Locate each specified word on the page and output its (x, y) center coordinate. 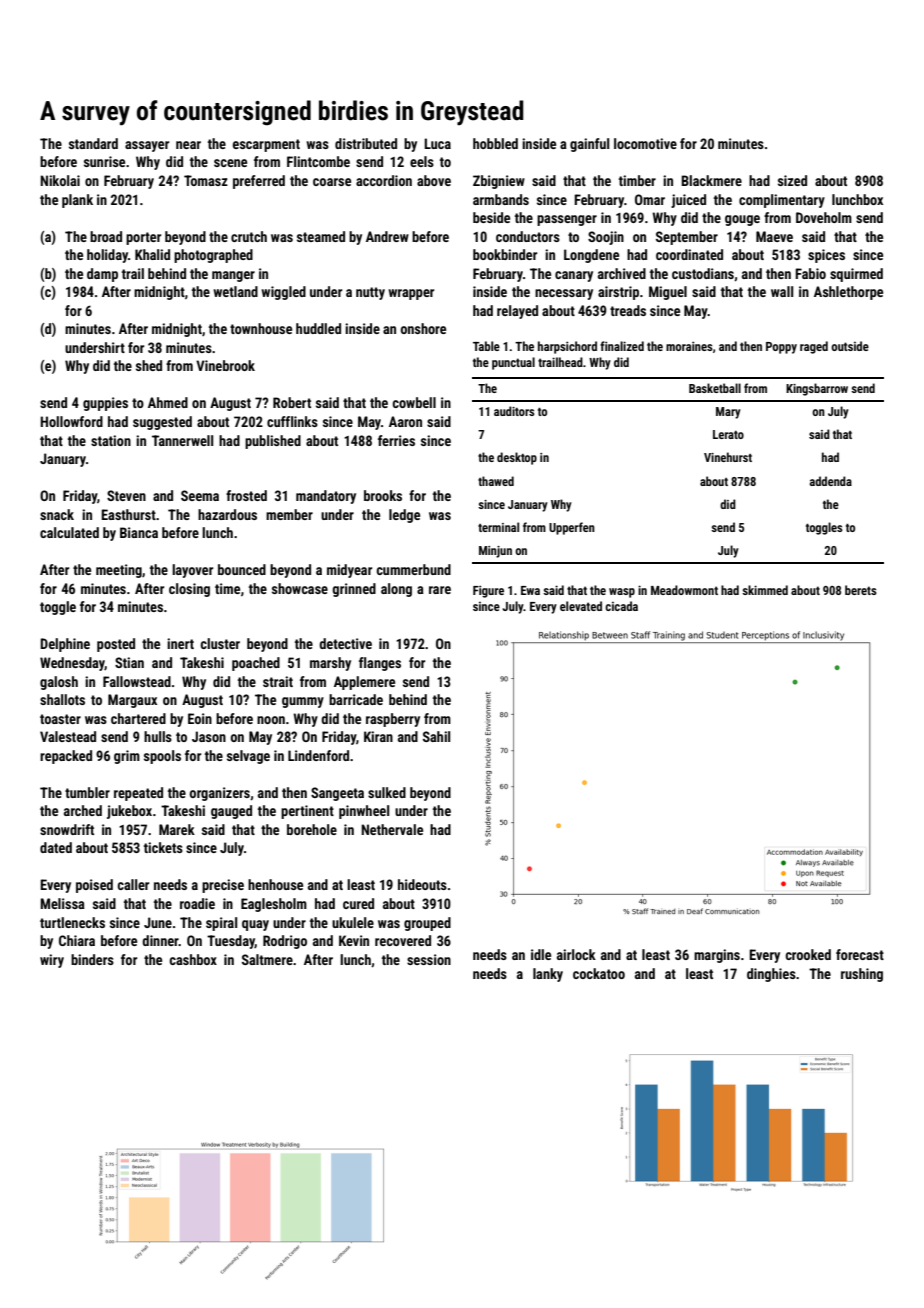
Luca (437, 143)
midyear (349, 571)
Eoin (200, 718)
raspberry (393, 720)
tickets (163, 847)
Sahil (436, 736)
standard (93, 143)
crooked (808, 954)
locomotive (645, 143)
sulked (387, 792)
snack (57, 514)
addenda (830, 481)
